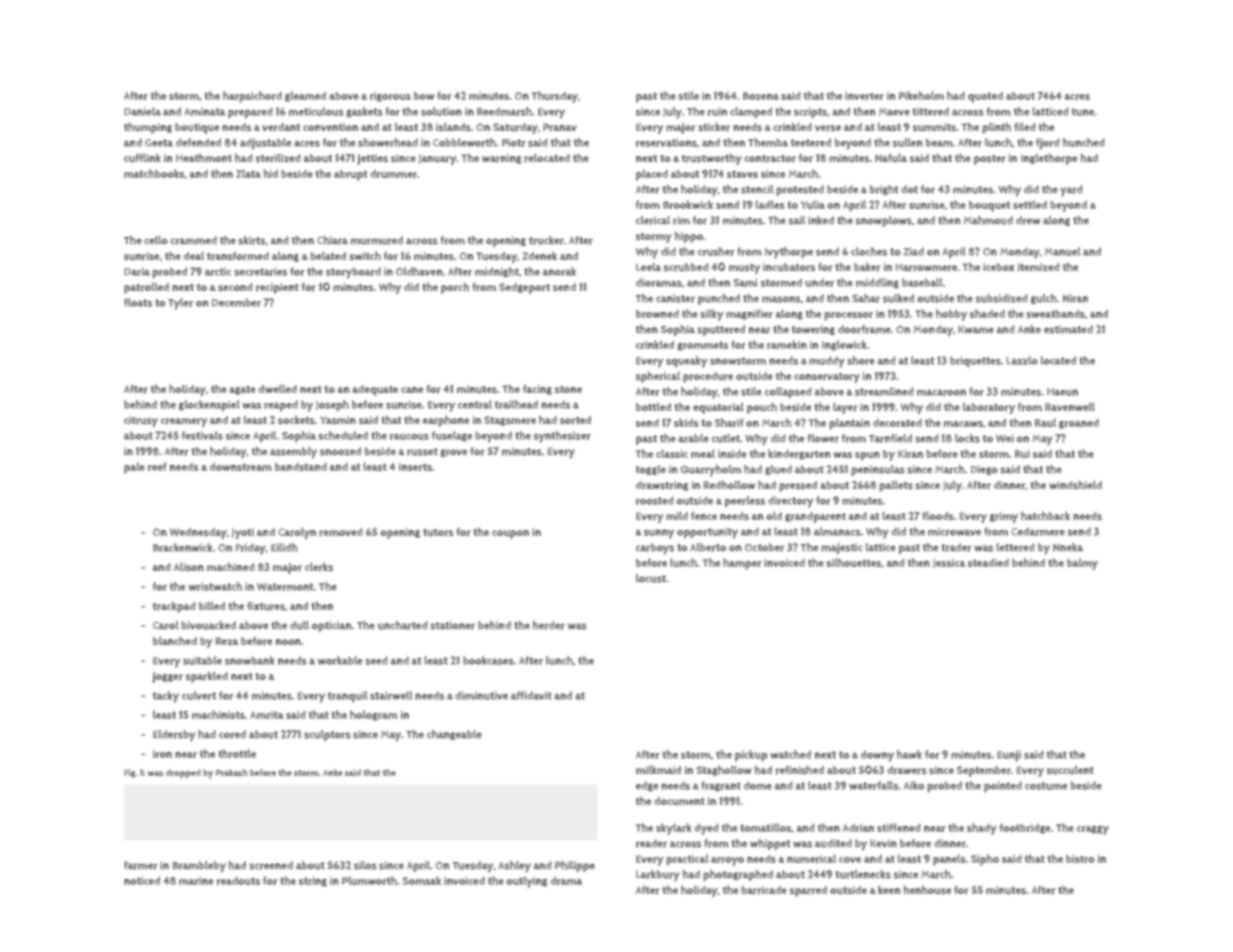 Image resolution: width=1233 pixels, height=952 pixels. Describe the element at coordinates (1082, 564) in the page. I see `balmy` at that location.
